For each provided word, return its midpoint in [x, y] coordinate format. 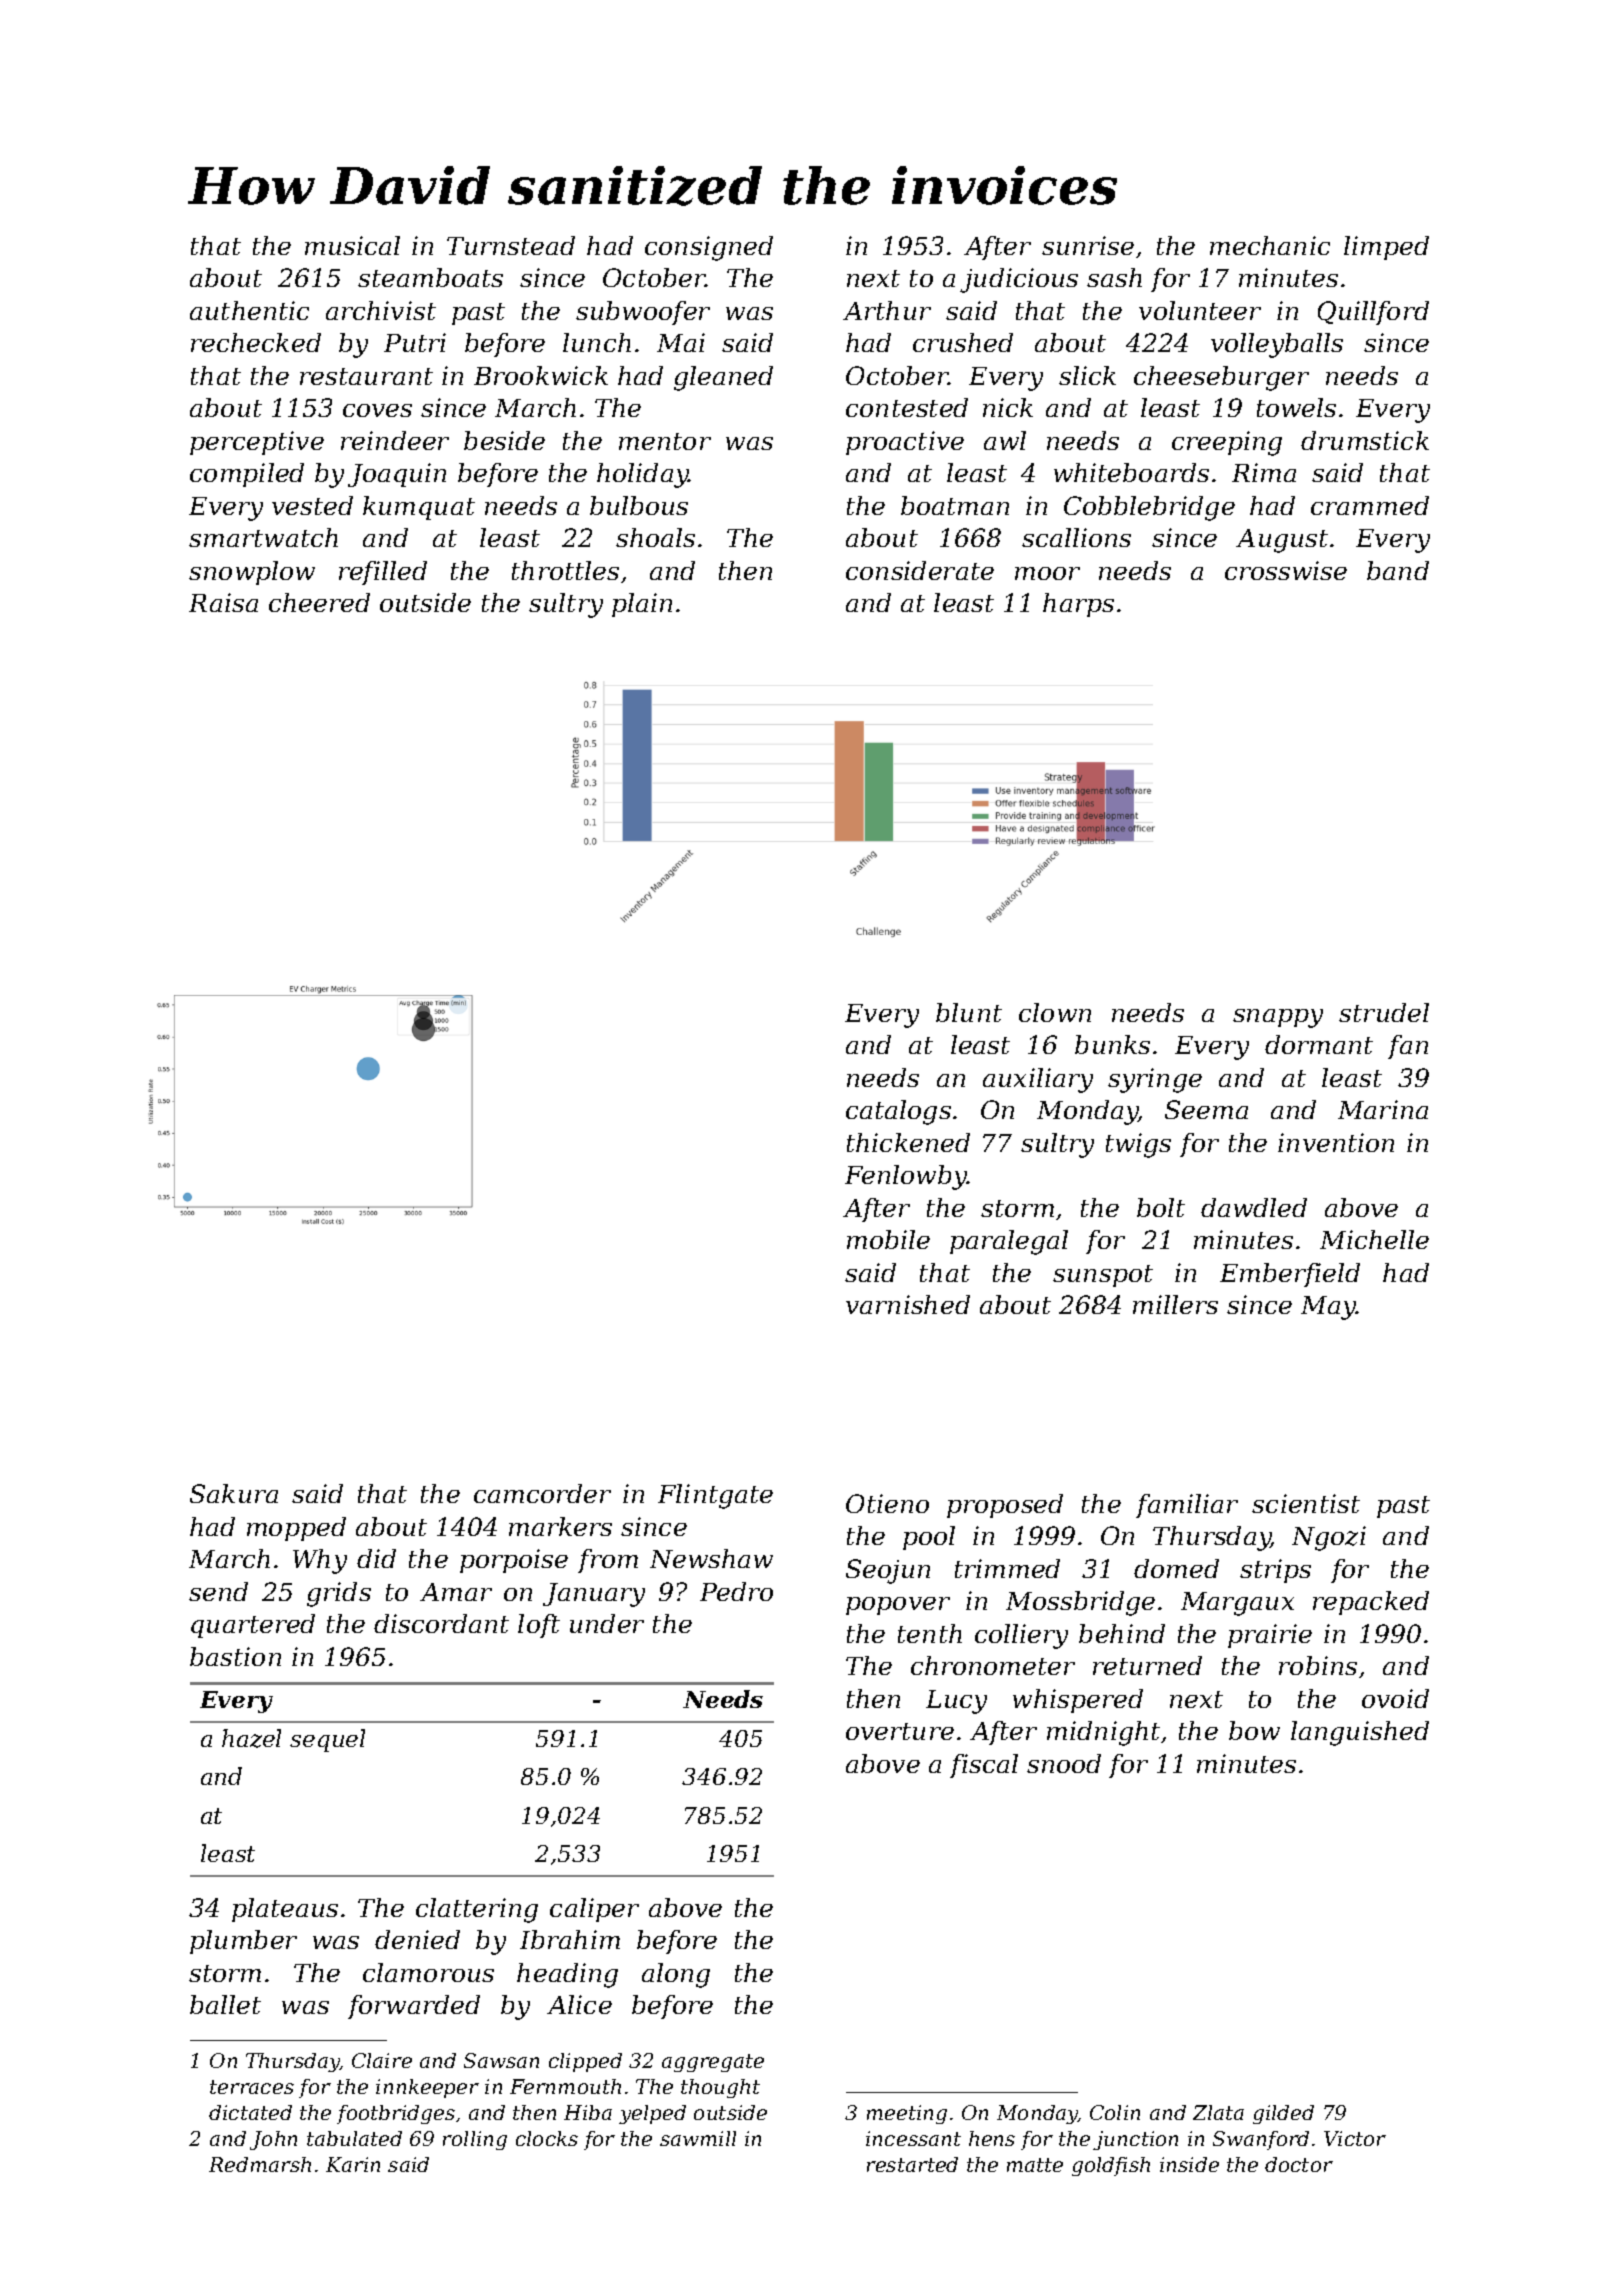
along [676, 1975]
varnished [908, 1304]
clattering [477, 1910]
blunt [969, 1012]
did [376, 1558]
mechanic [1270, 245]
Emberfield [1290, 1275]
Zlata [1218, 2112]
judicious [1019, 280]
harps [1078, 605]
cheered [319, 602]
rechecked [256, 342]
